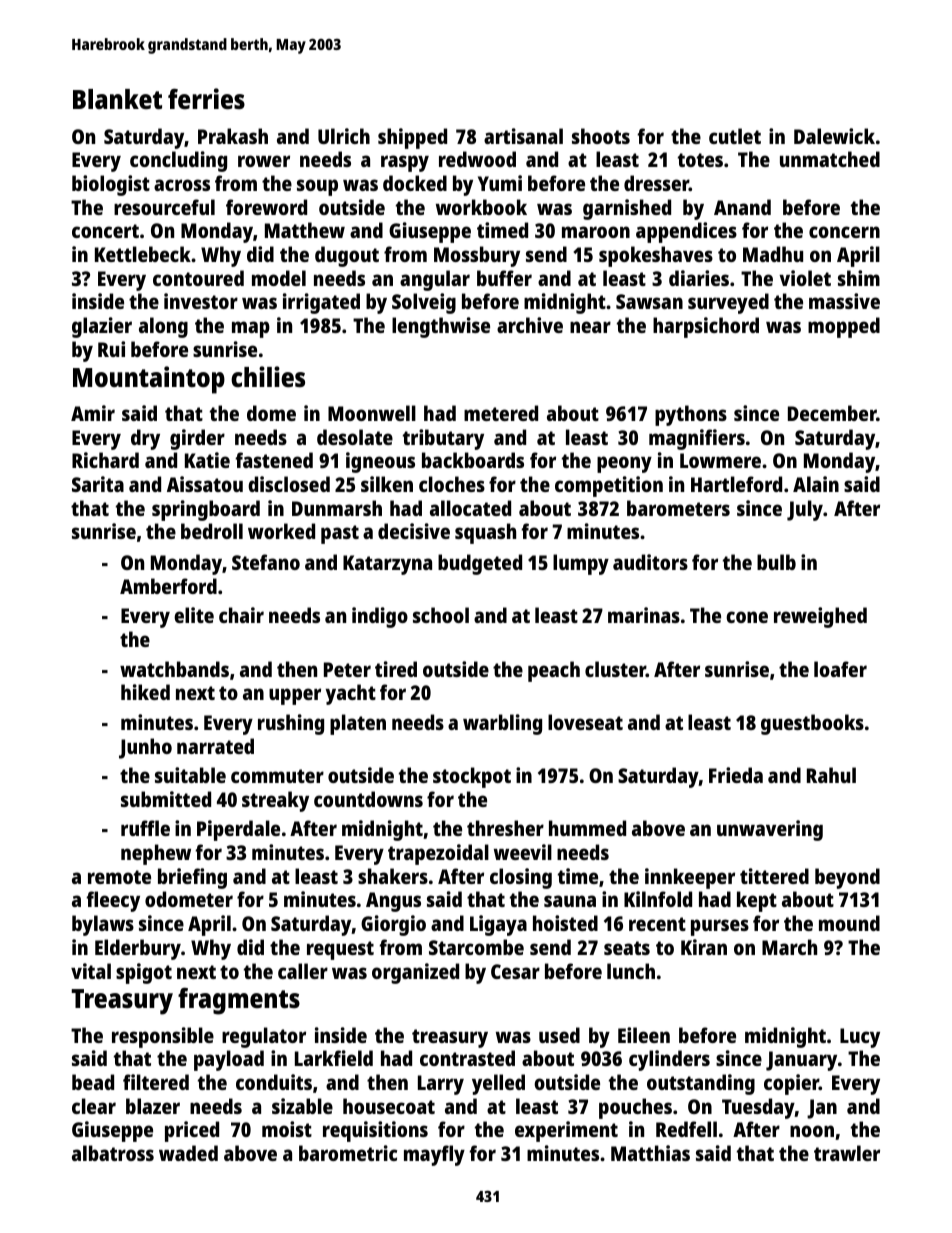 This screenshot has width=952, height=1233. What do you see at coordinates (844, 232) in the screenshot?
I see `concern` at bounding box center [844, 232].
